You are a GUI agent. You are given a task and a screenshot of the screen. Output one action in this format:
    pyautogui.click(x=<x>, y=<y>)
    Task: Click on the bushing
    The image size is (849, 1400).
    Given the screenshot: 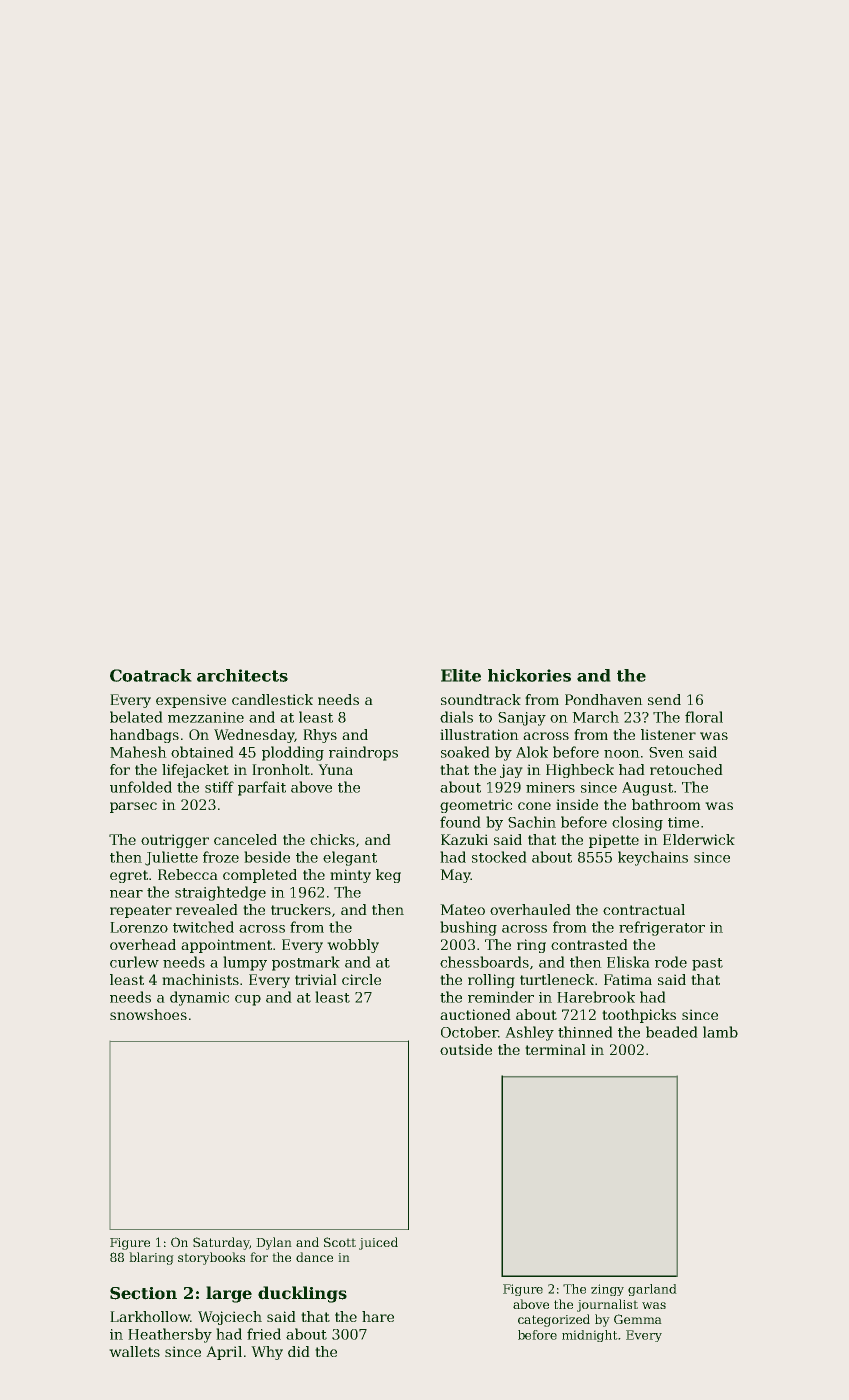 What is the action you would take?
    pyautogui.click(x=469, y=928)
